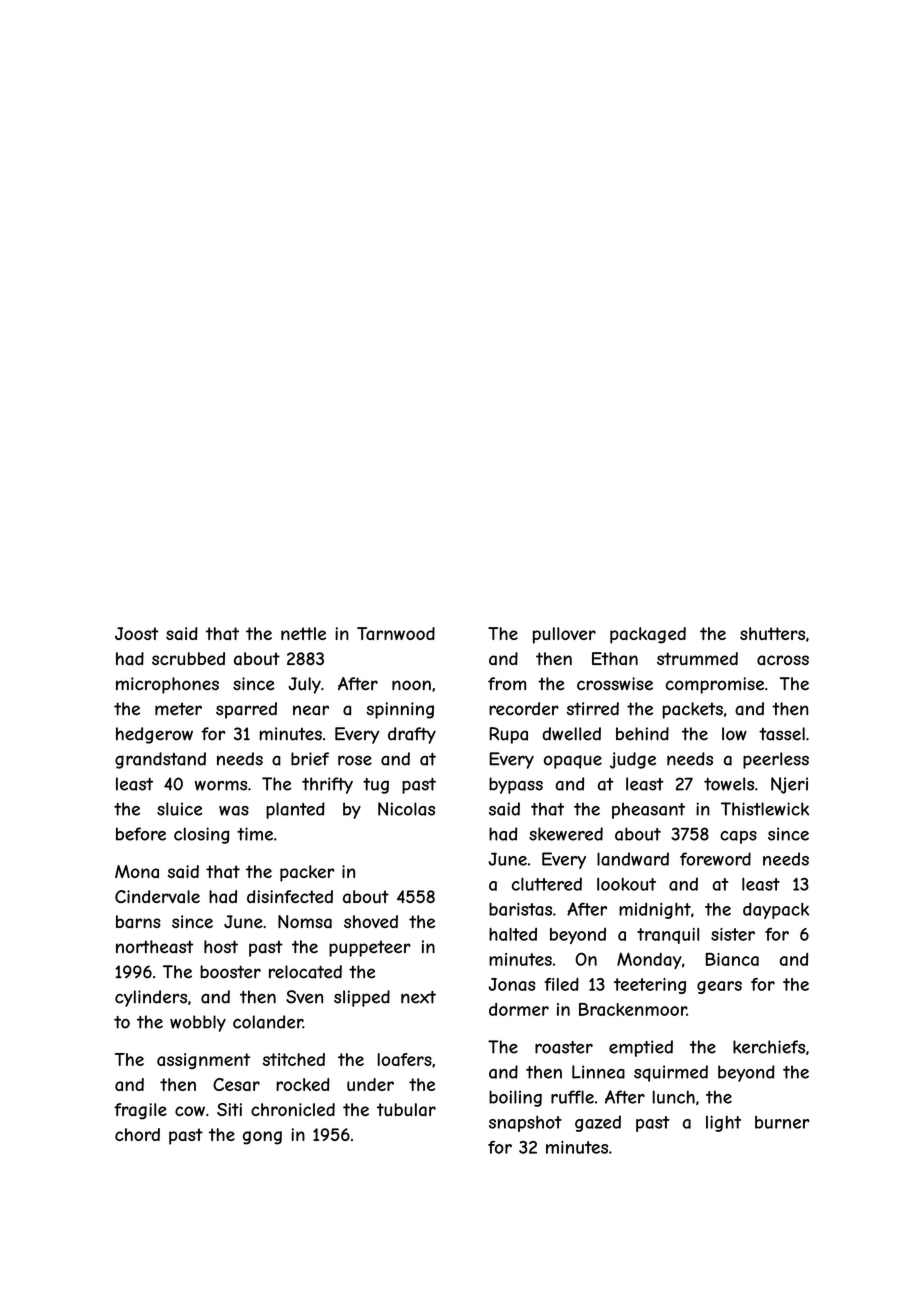 The image size is (924, 1311). I want to click on next, so click(418, 997).
